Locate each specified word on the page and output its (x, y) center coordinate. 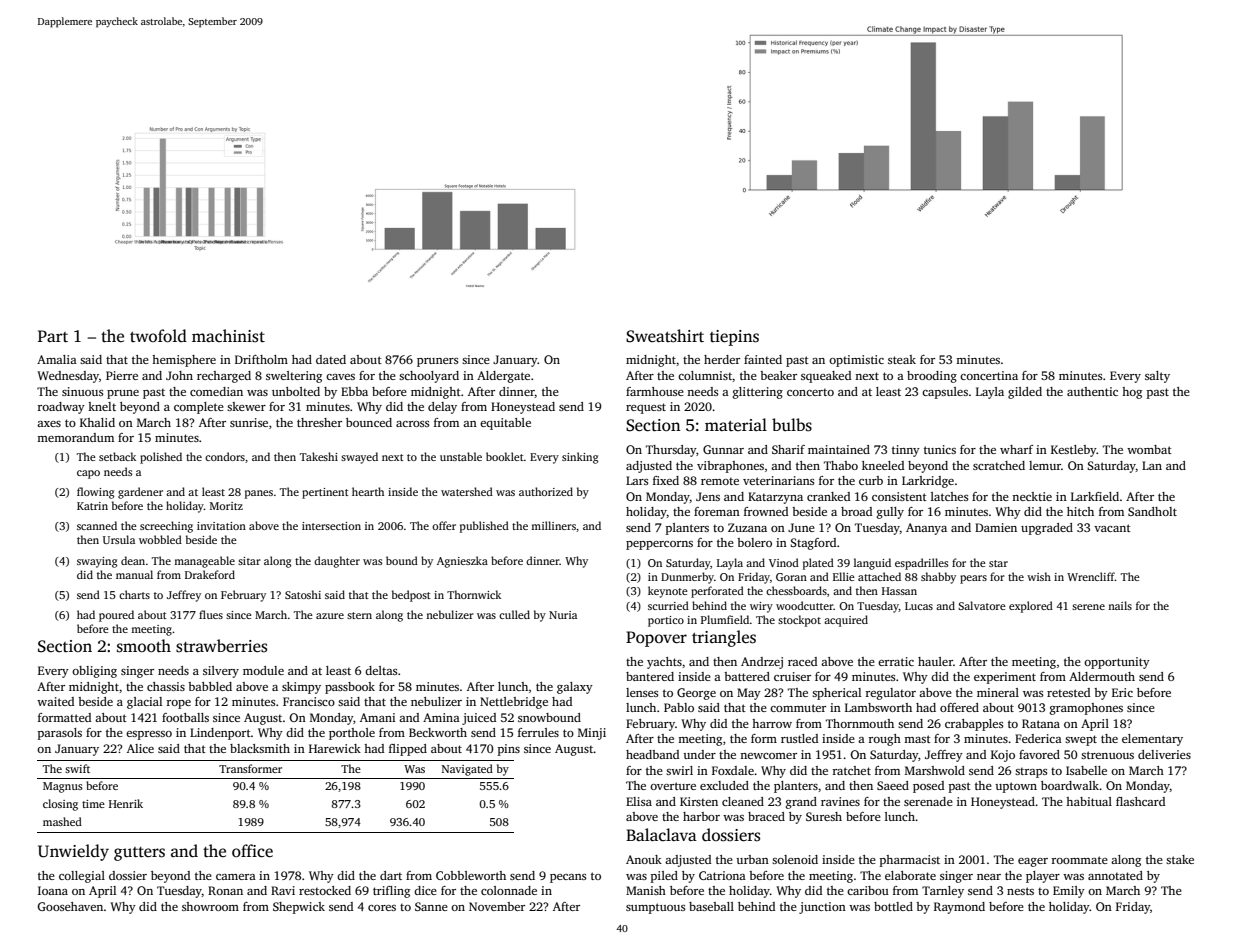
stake (1180, 859)
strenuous (1107, 755)
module (263, 670)
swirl (679, 770)
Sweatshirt (665, 336)
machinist (228, 336)
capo (88, 474)
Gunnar (723, 449)
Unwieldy (73, 852)
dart (391, 875)
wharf (1016, 449)
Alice (140, 748)
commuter (798, 708)
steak (902, 359)
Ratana (1041, 723)
